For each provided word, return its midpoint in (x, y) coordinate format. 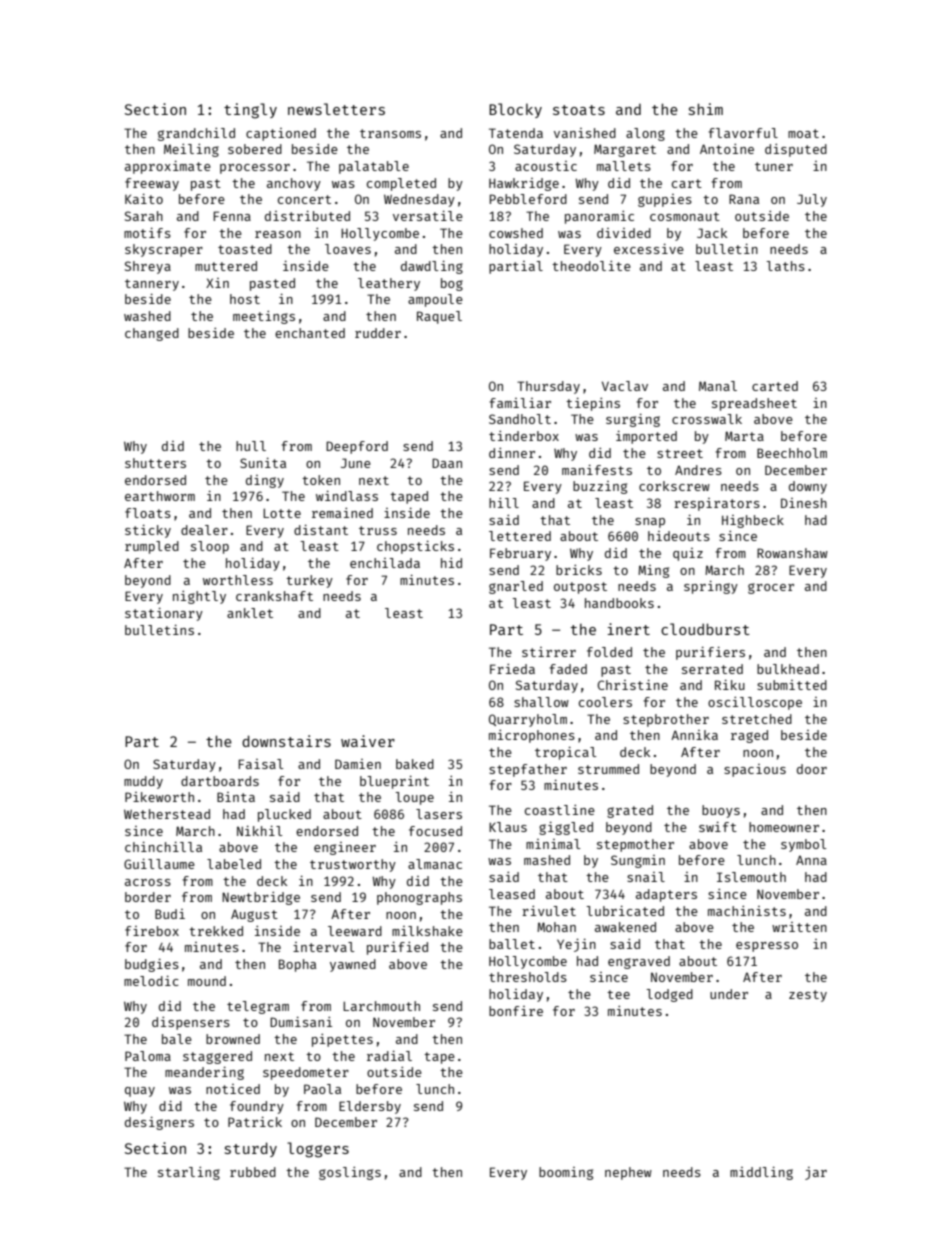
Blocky (515, 110)
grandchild (196, 134)
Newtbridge (261, 898)
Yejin (576, 945)
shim (706, 109)
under (729, 994)
